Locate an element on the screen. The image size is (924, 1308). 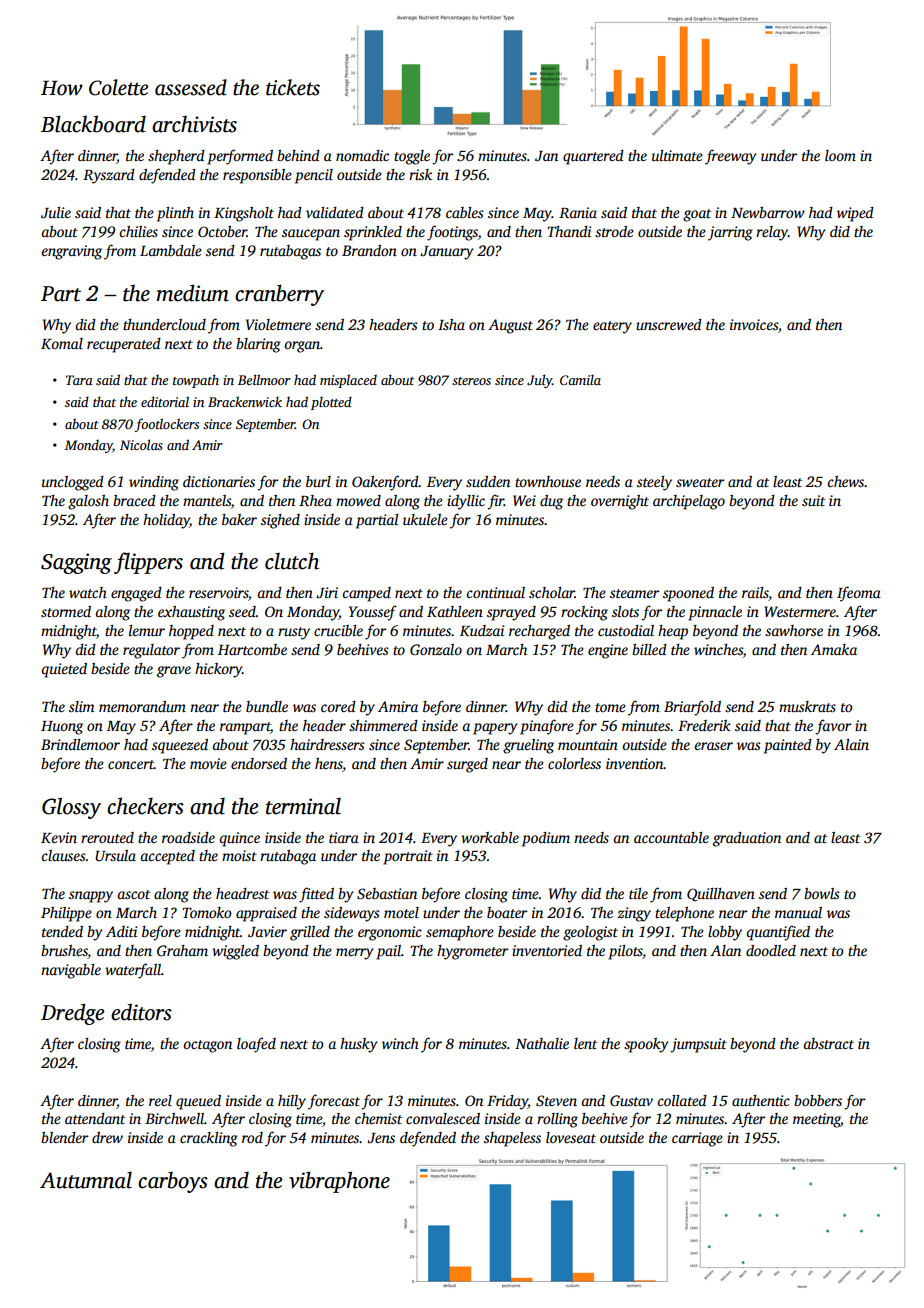
Huong is located at coordinates (62, 728).
